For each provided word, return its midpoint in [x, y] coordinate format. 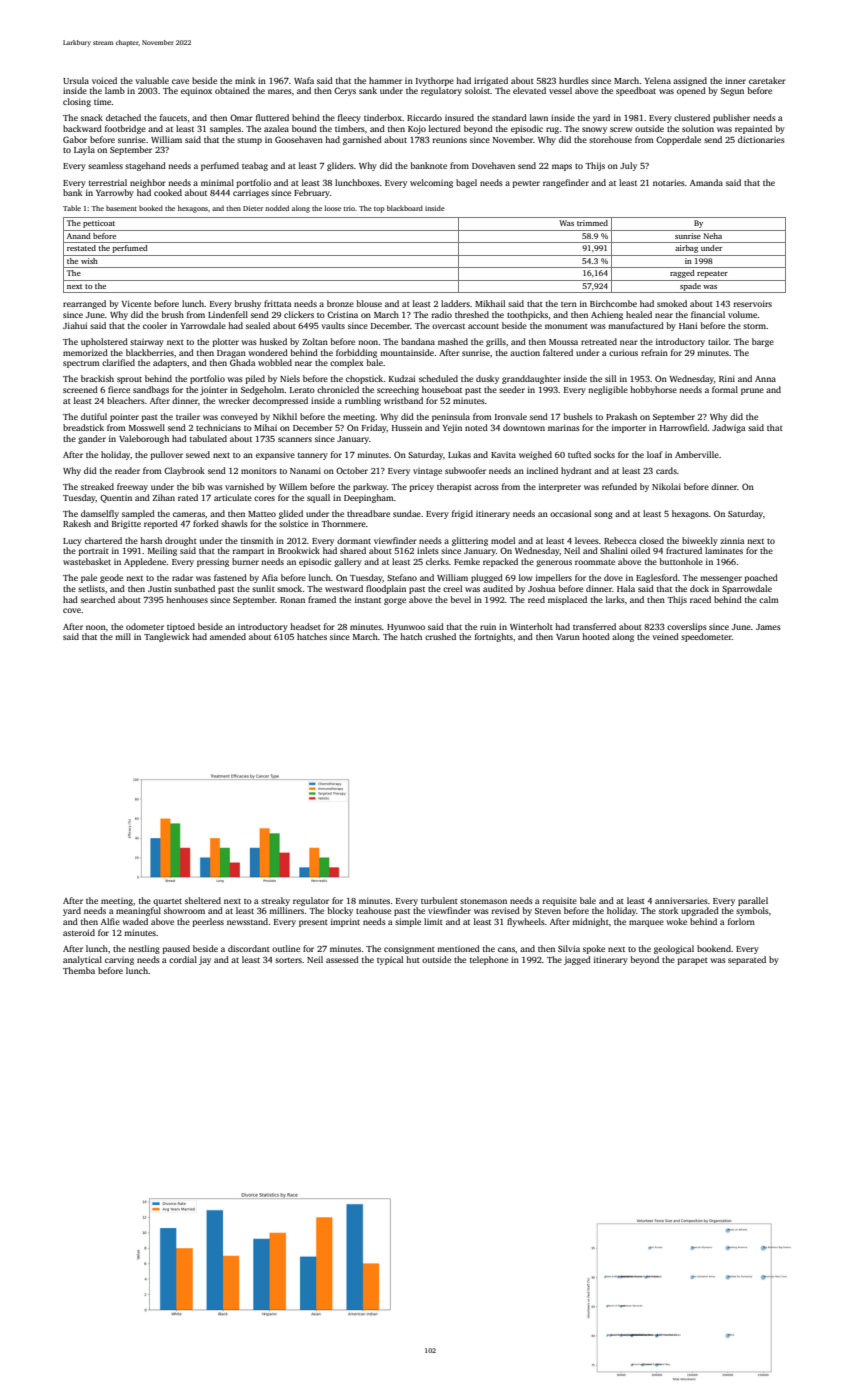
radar [182, 577]
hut [413, 959]
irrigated [491, 81]
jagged [577, 960]
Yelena [657, 80]
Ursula [76, 80]
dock [699, 588]
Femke [467, 561]
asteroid [79, 932]
